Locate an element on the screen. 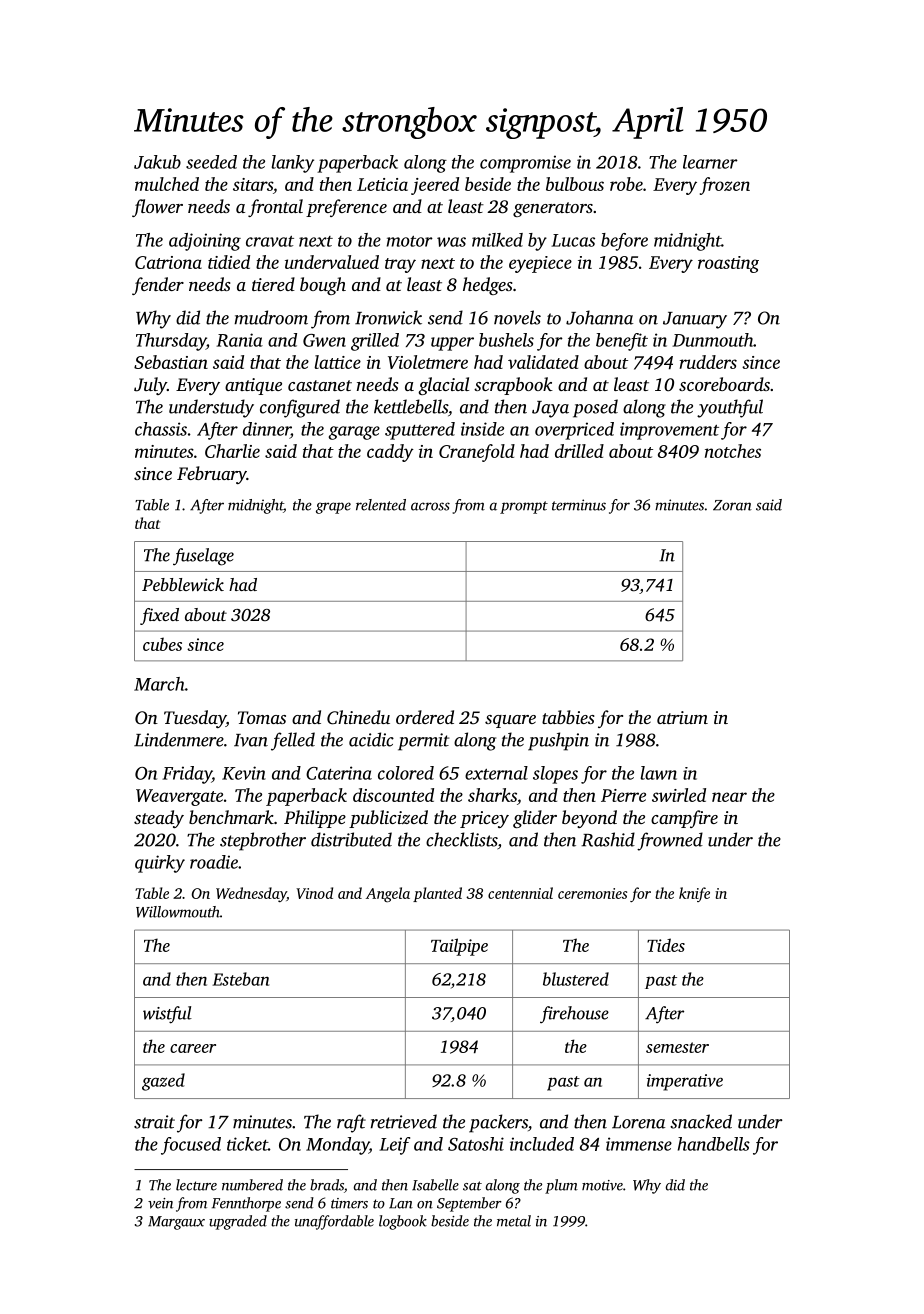  included is located at coordinates (542, 1144).
